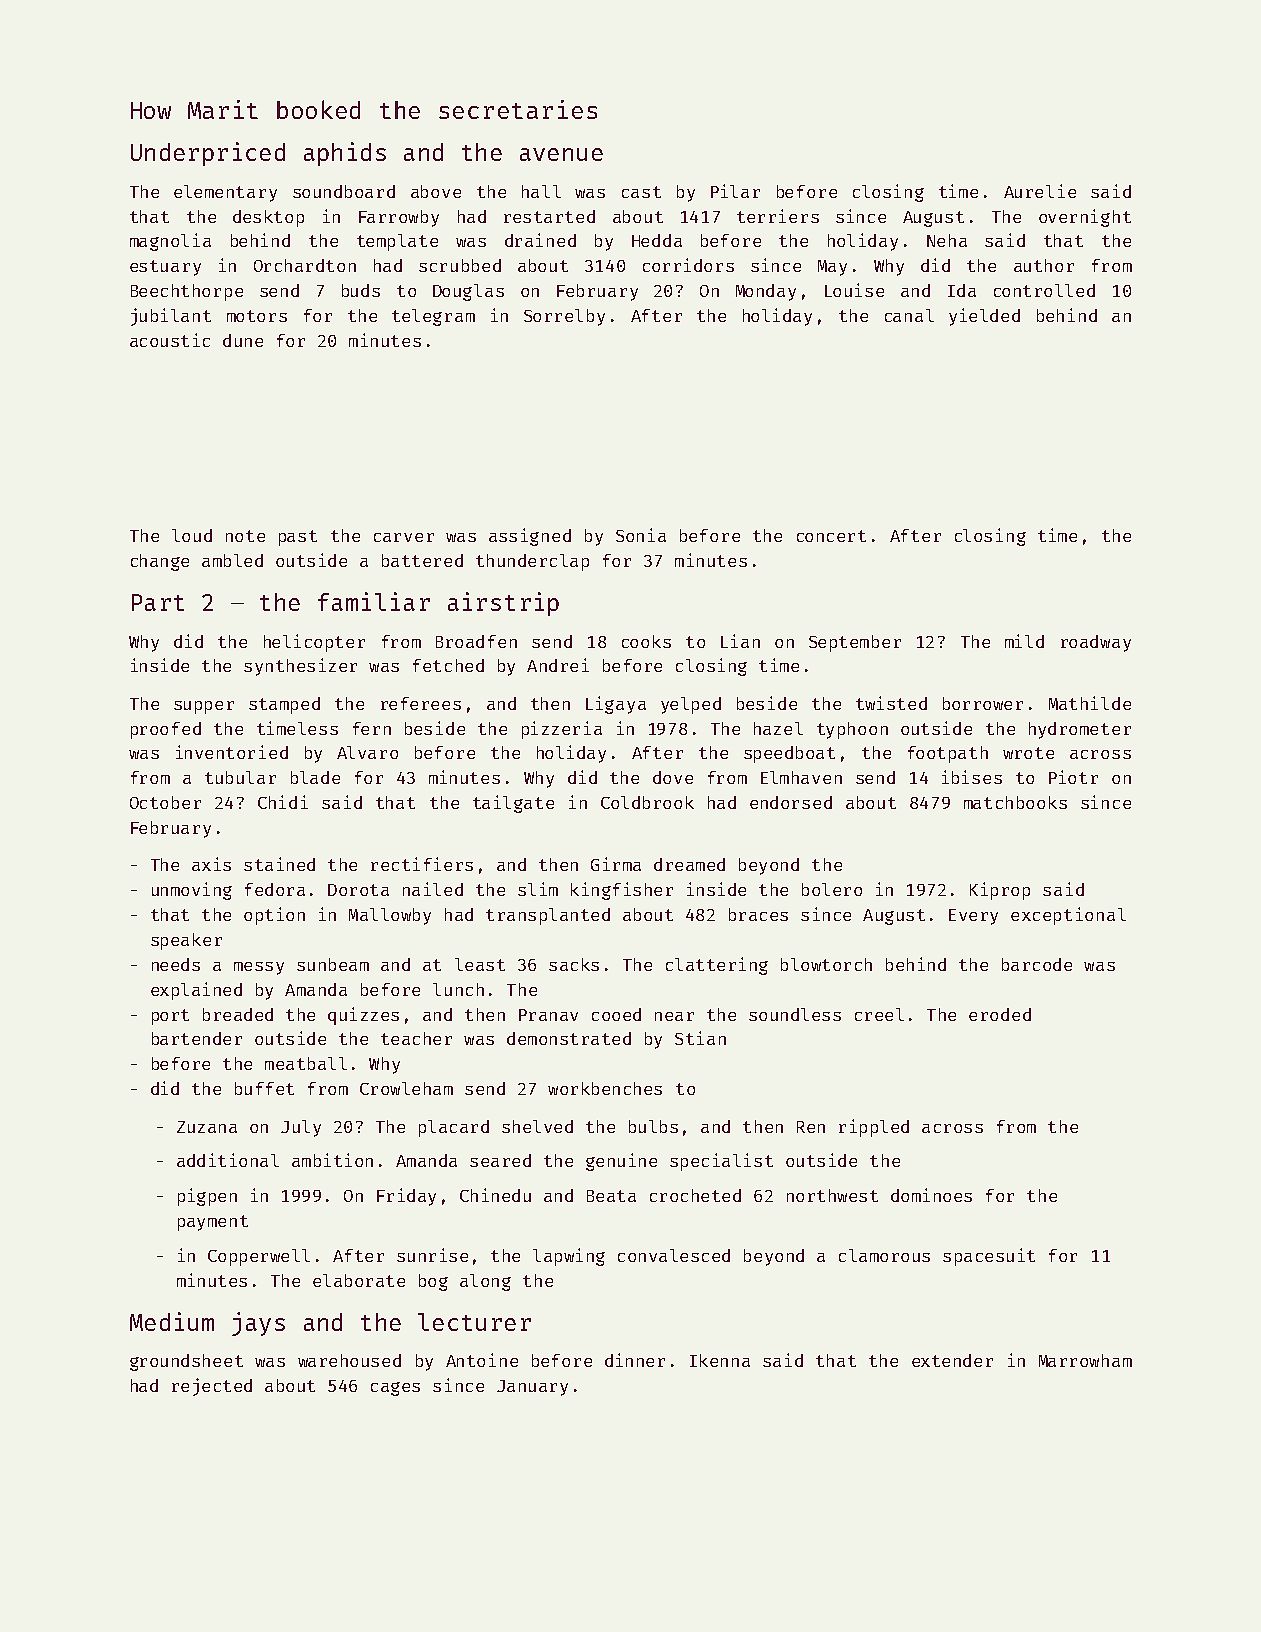 This screenshot has height=1632, width=1261. Describe the element at coordinates (359, 1280) in the screenshot. I see `elaborate` at that location.
